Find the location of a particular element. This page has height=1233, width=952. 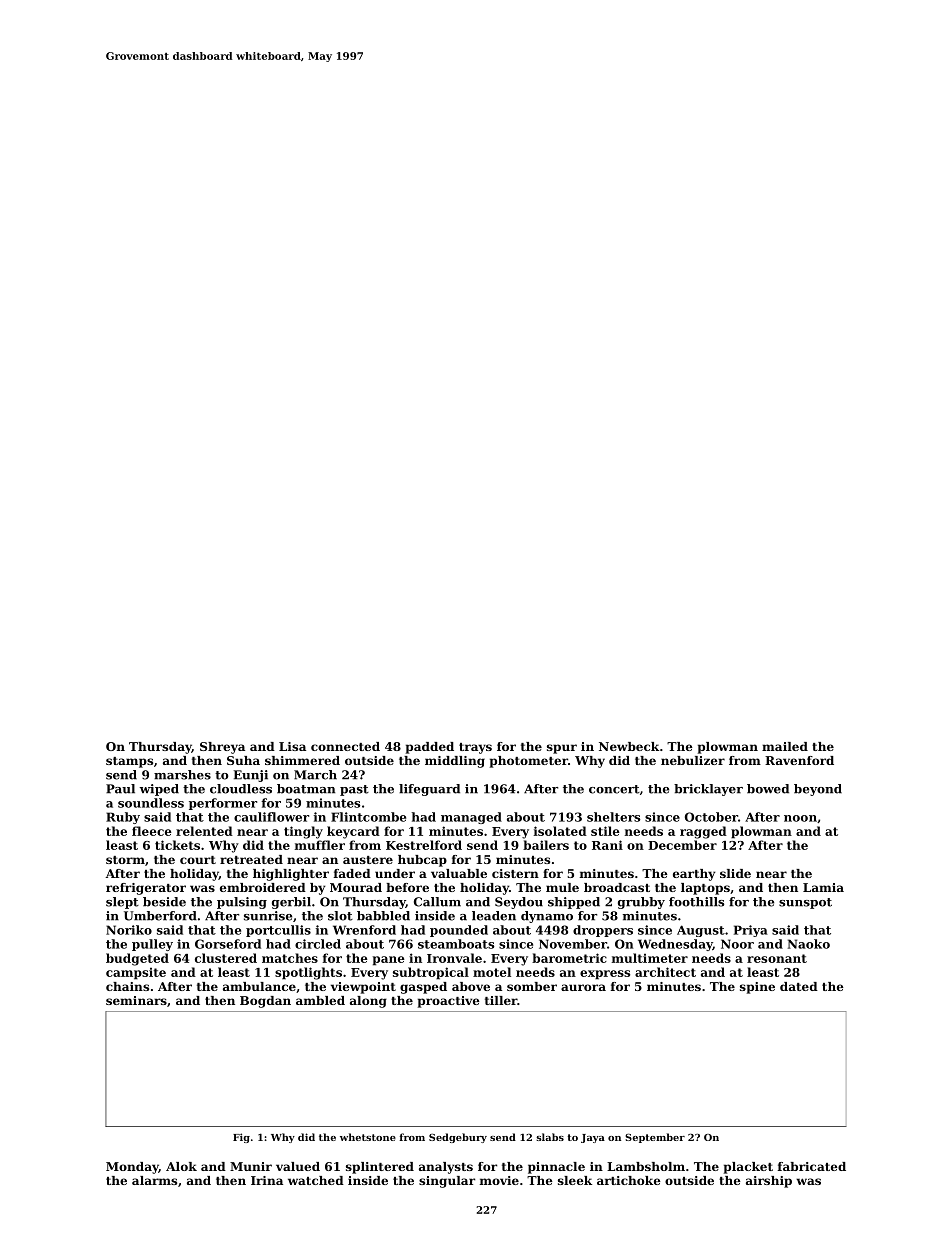

stamps is located at coordinates (129, 762).
